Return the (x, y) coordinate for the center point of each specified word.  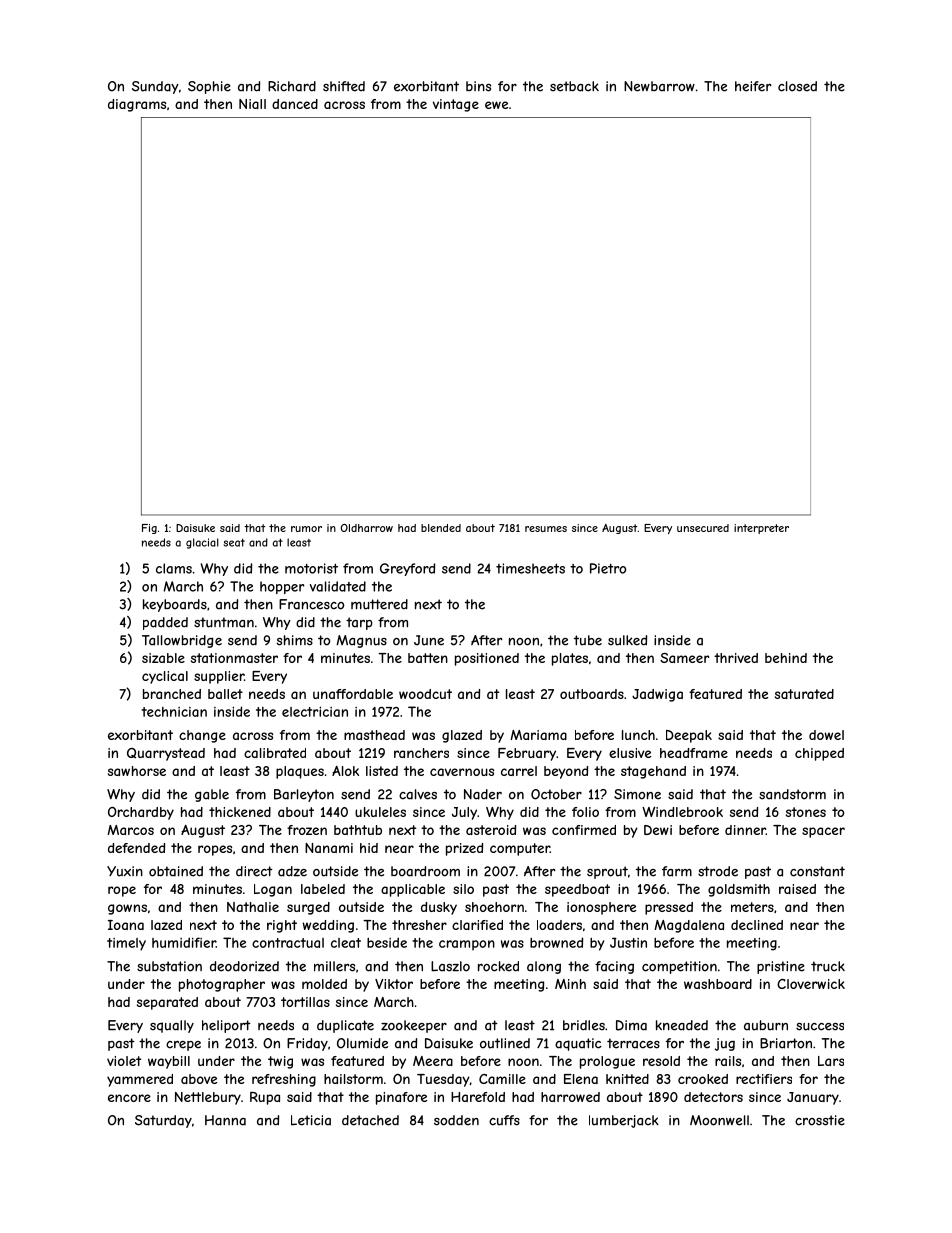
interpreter (761, 529)
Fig (149, 529)
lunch (638, 735)
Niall (252, 104)
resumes (546, 529)
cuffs (504, 1120)
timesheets (530, 568)
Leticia (311, 1120)
